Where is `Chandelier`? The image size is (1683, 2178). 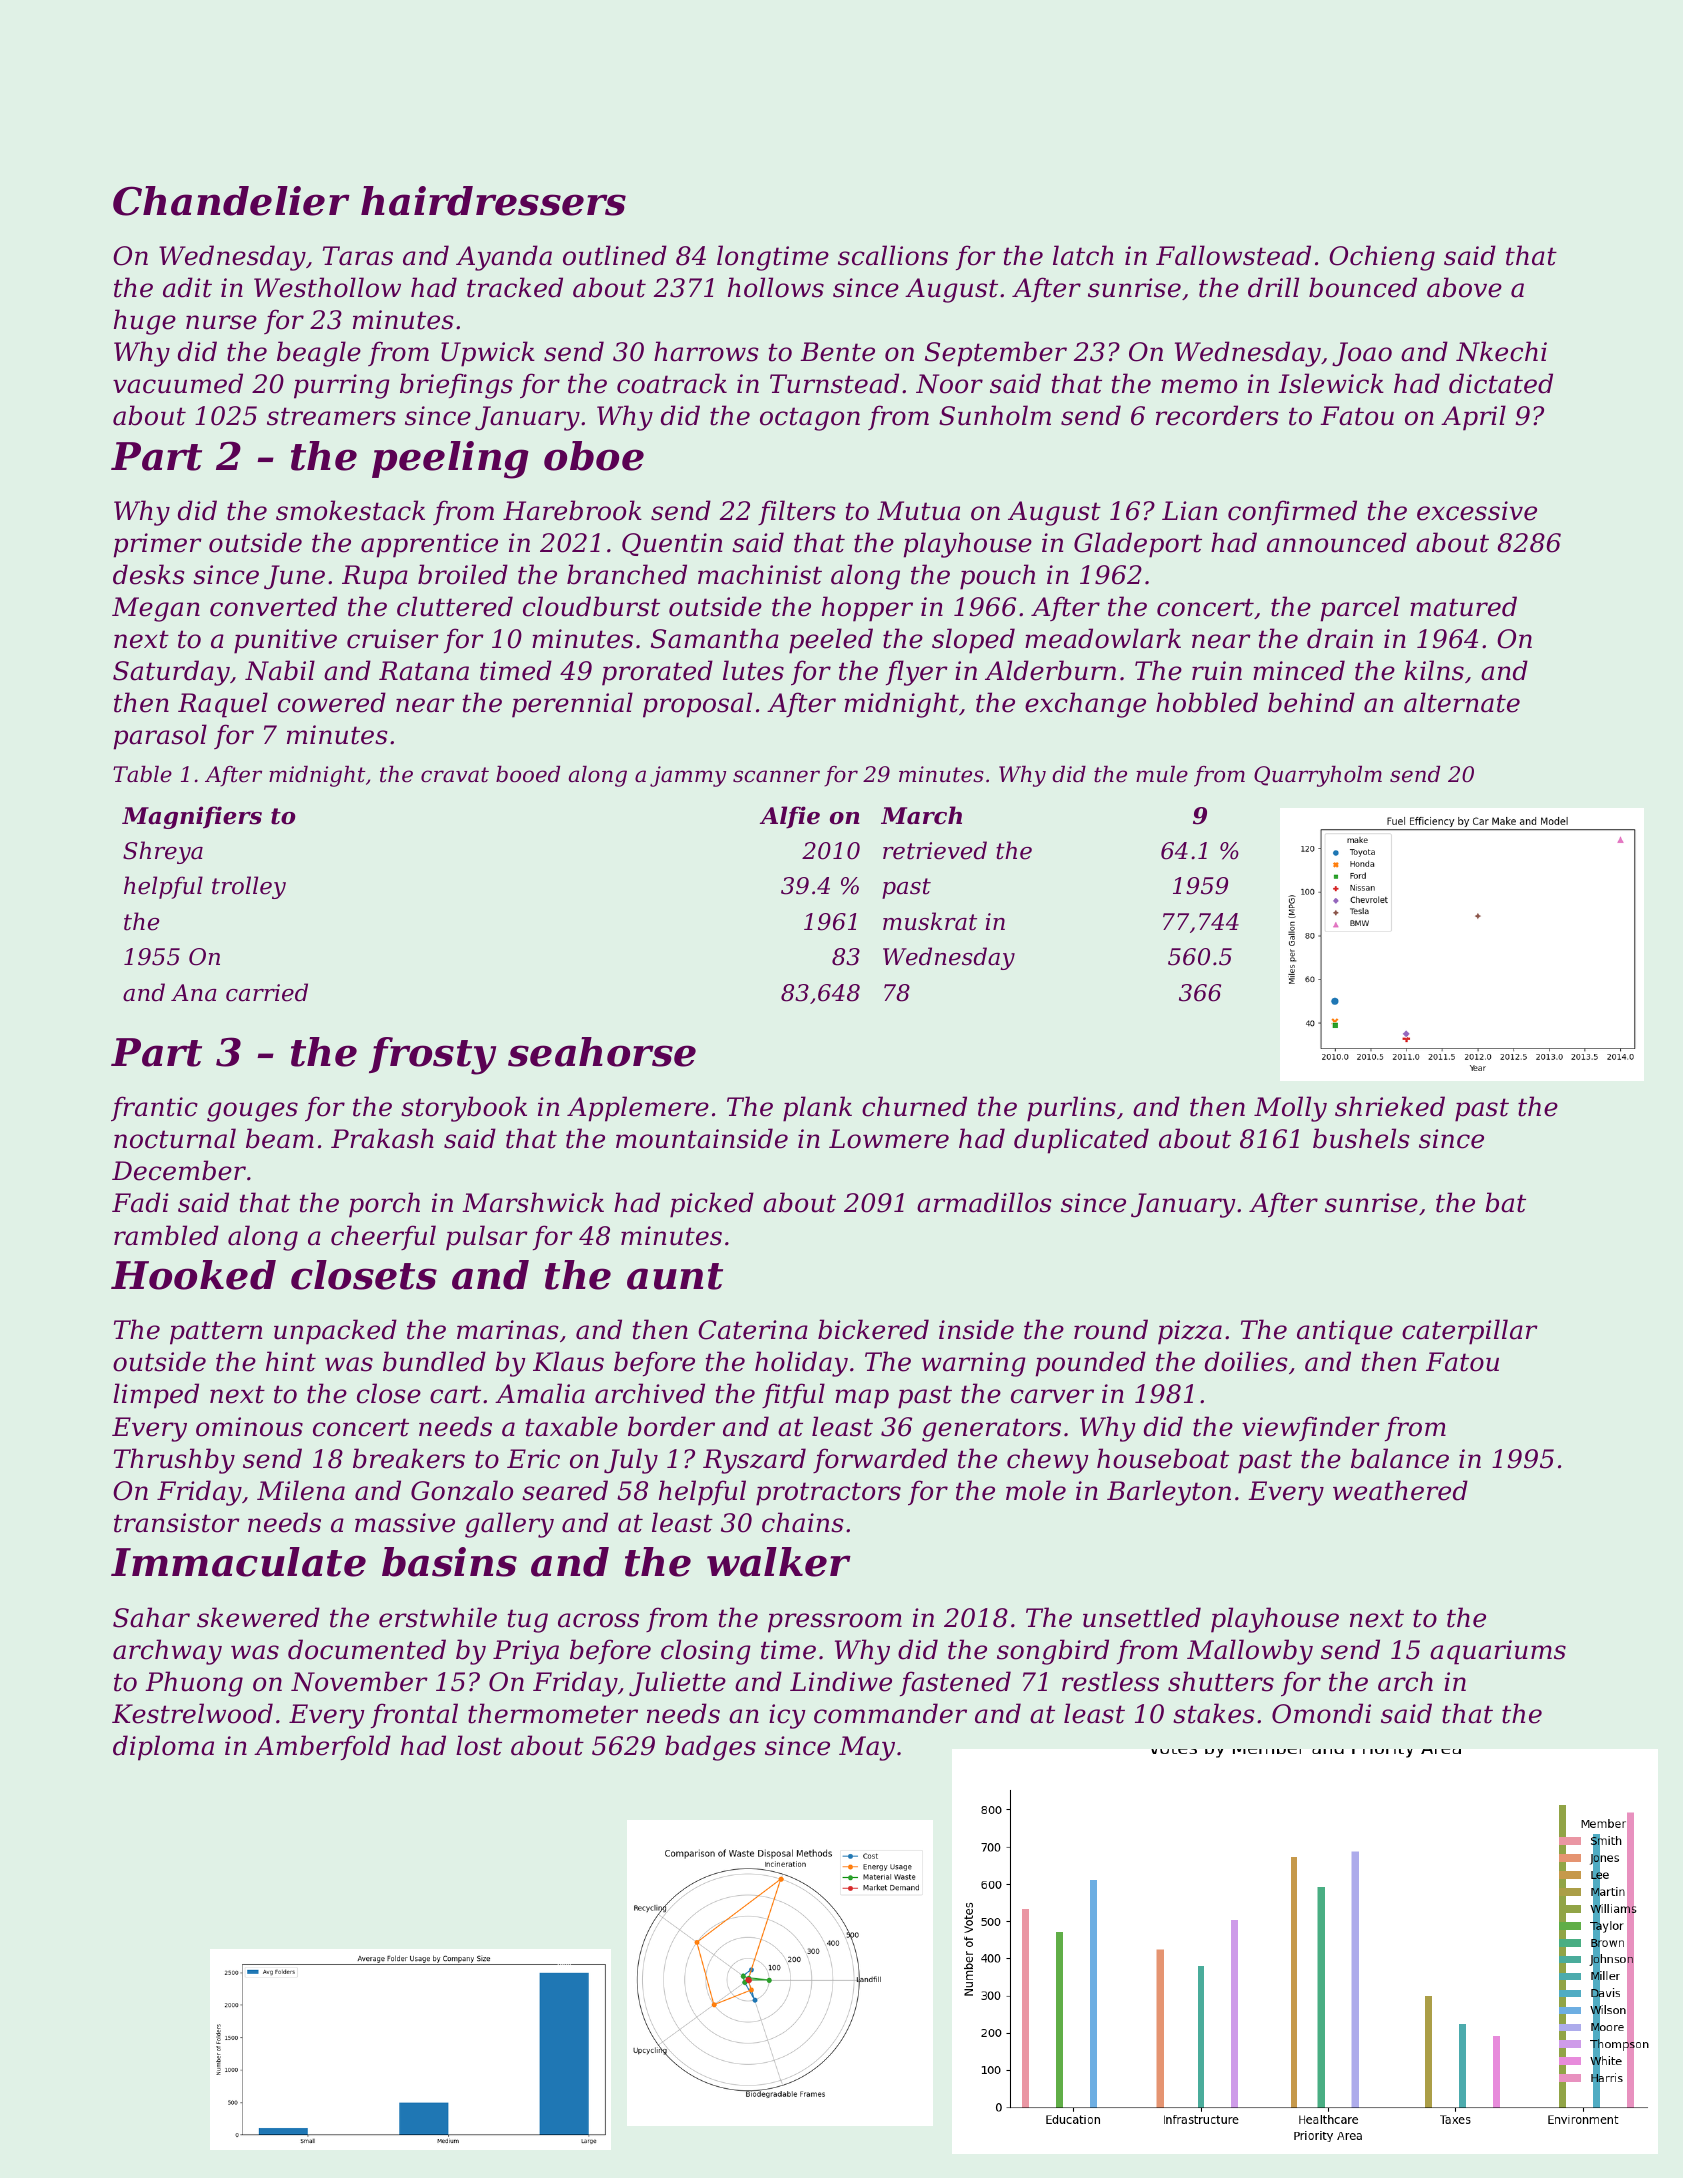
Chandelier is located at coordinates (231, 201).
